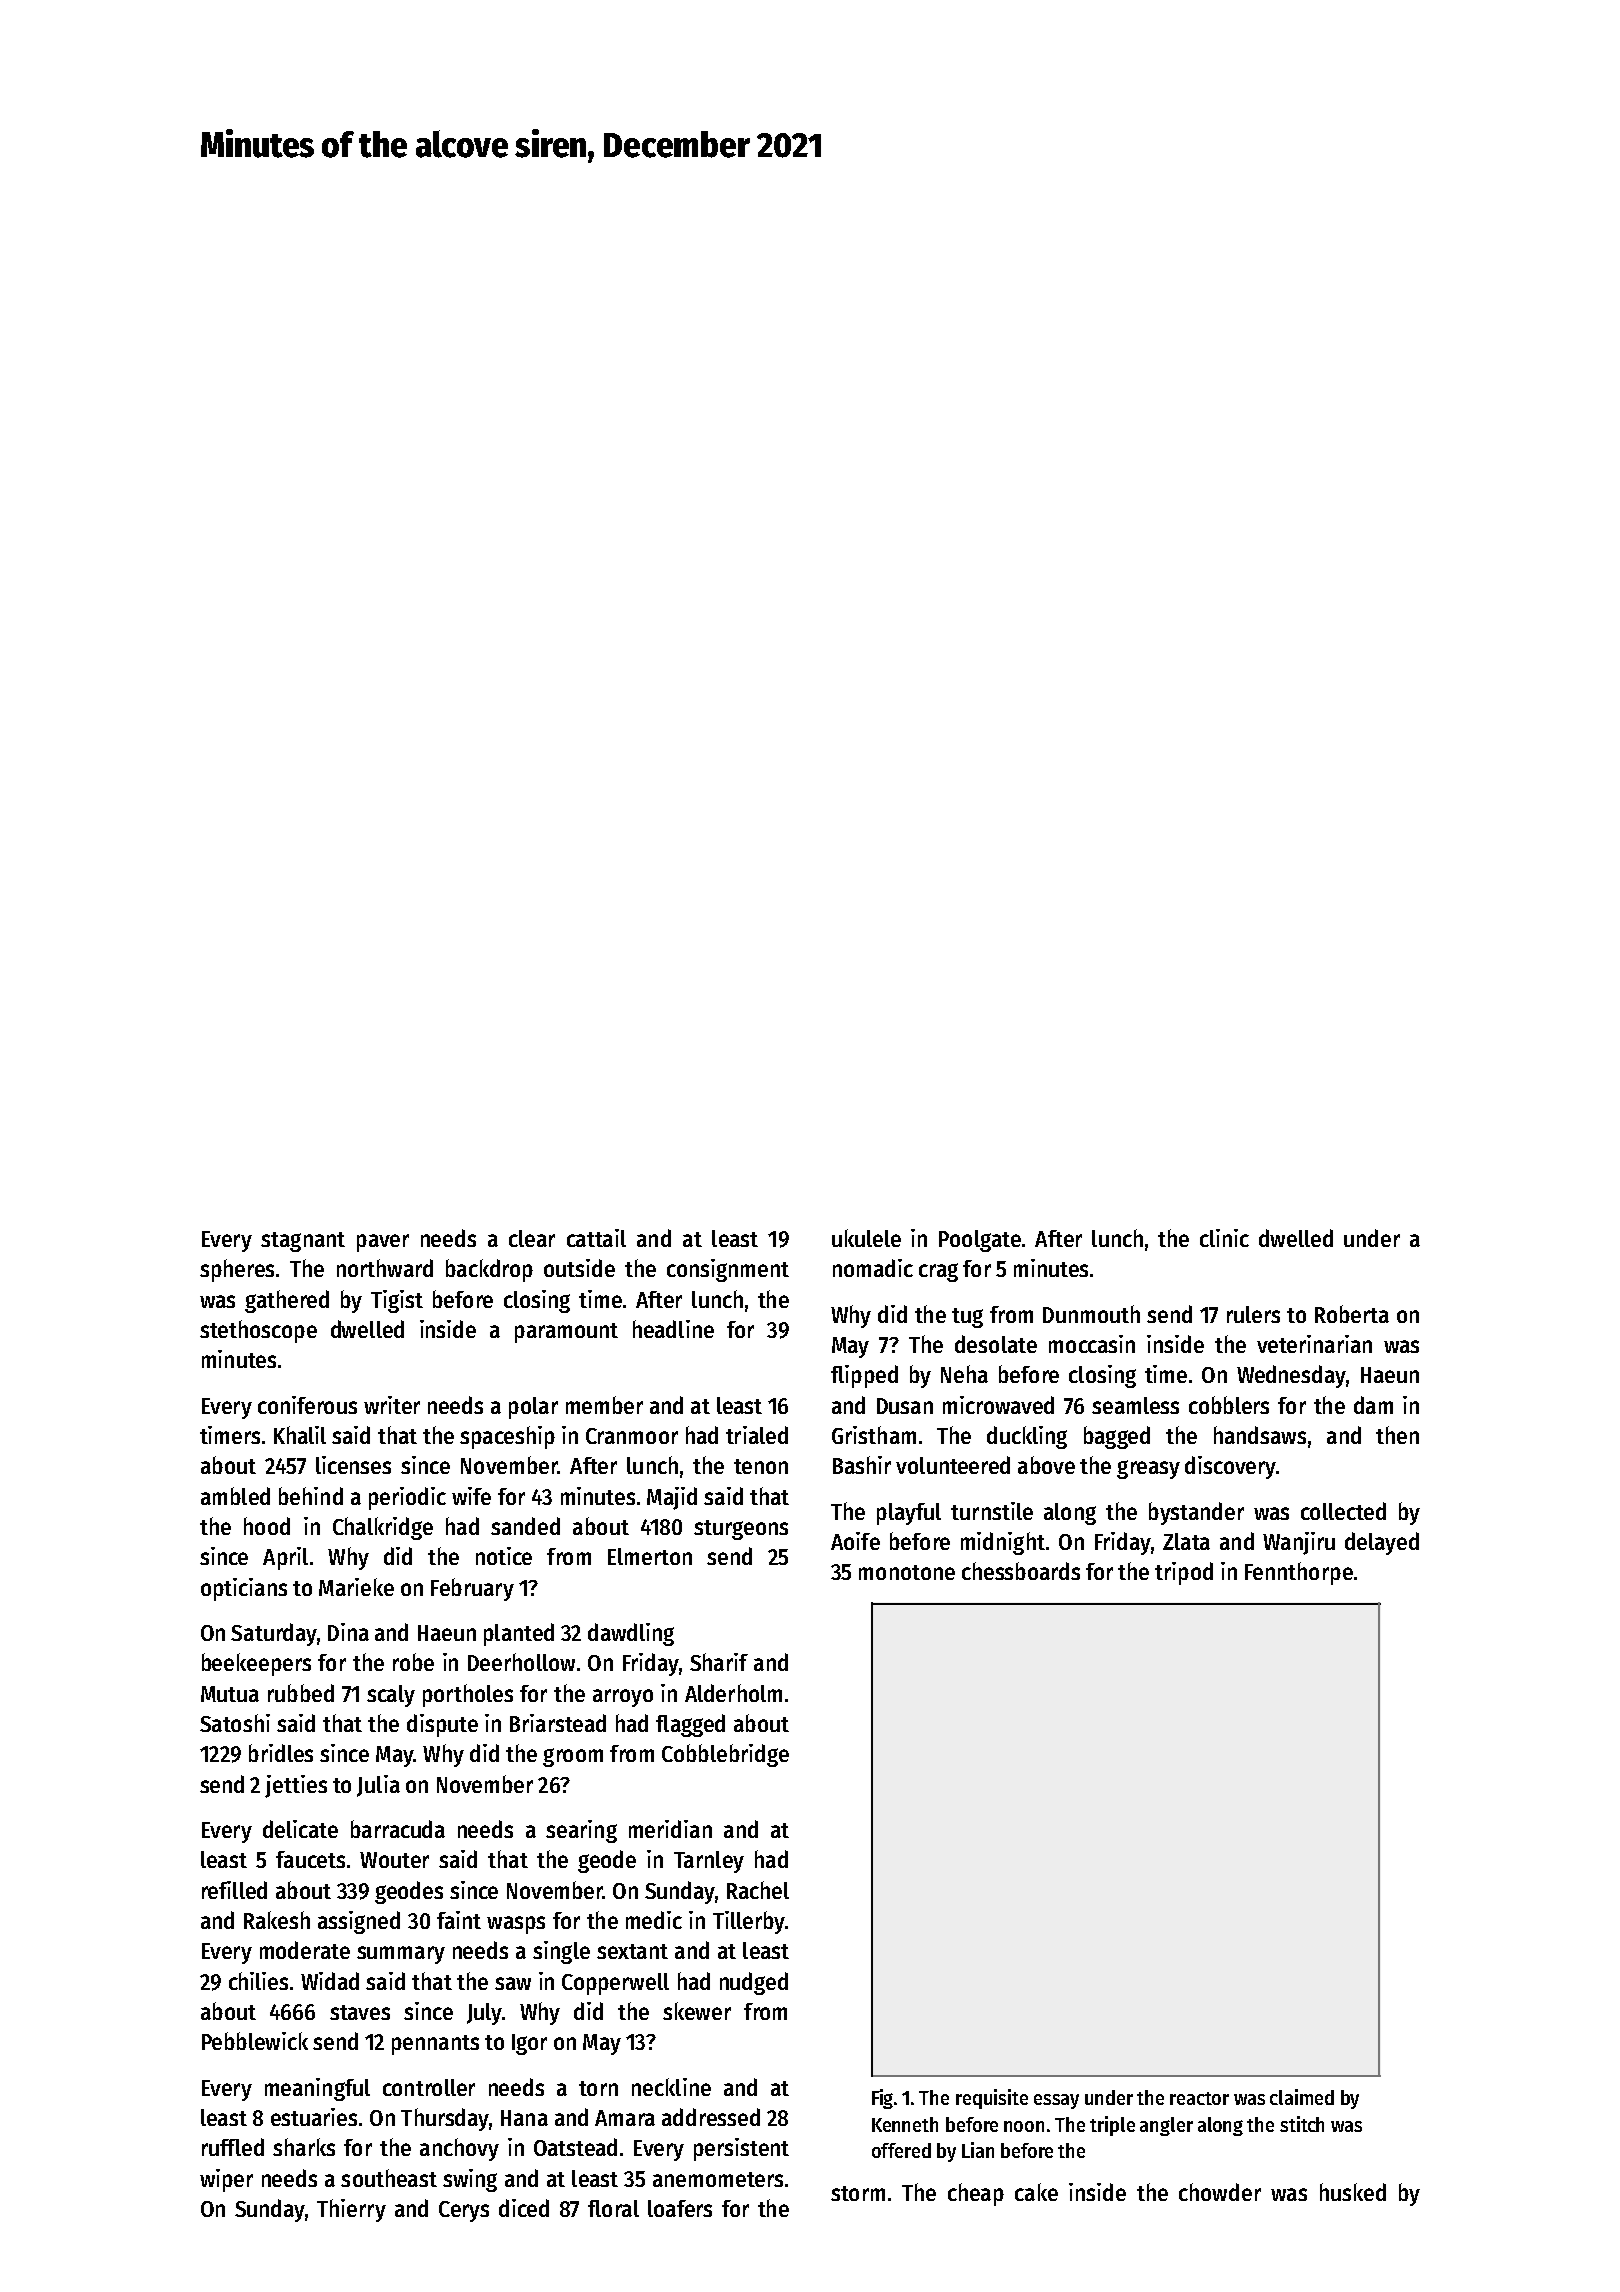 The height and width of the screenshot is (2292, 1620). I want to click on Elmerton, so click(650, 1556).
